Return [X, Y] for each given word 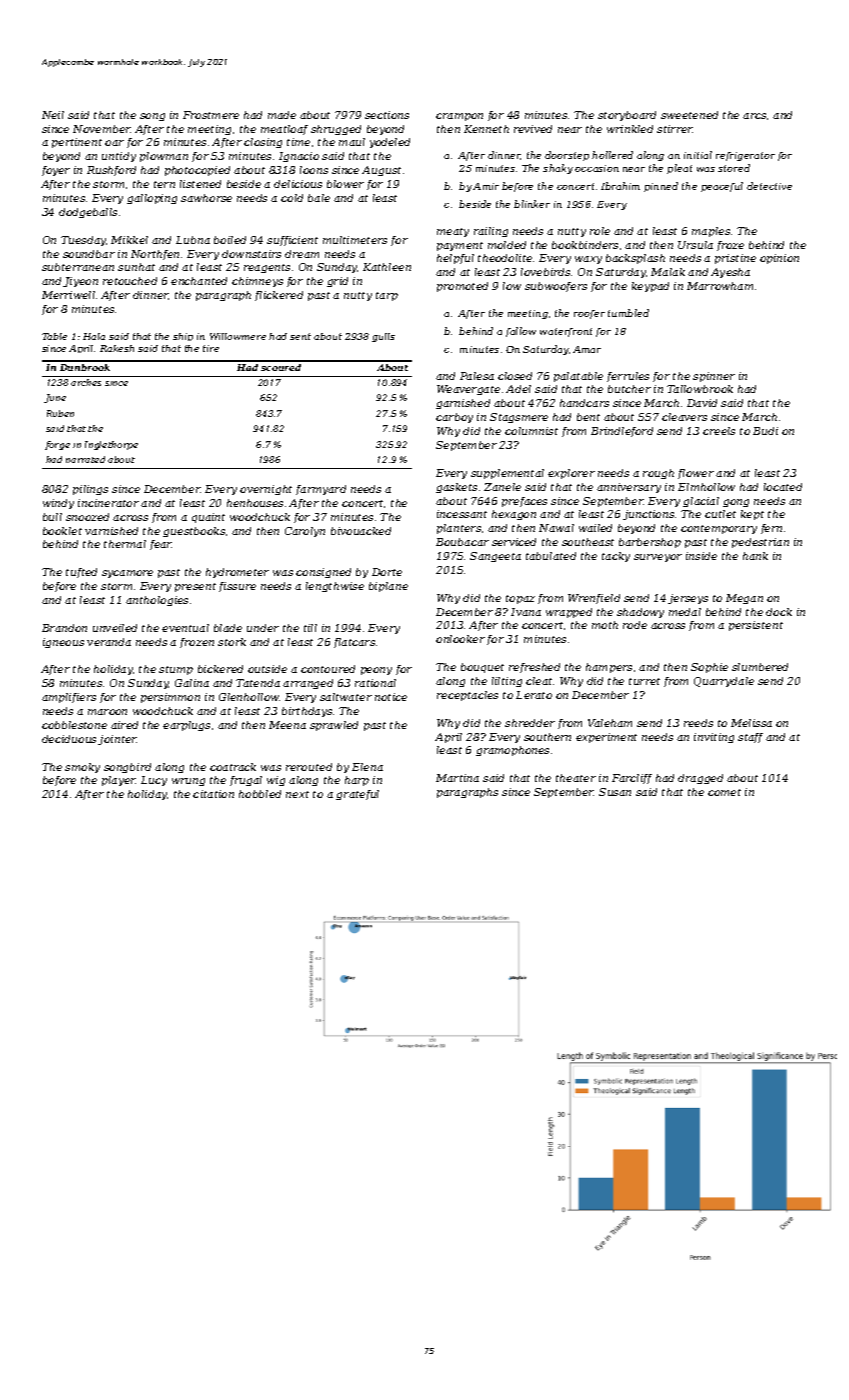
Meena [287, 725]
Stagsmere [519, 418]
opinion [779, 259]
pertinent [77, 143]
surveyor [658, 558]
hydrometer [237, 573]
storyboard [627, 116]
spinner [714, 377]
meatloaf [284, 130]
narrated [85, 459]
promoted [462, 287]
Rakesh [117, 348]
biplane [388, 587]
